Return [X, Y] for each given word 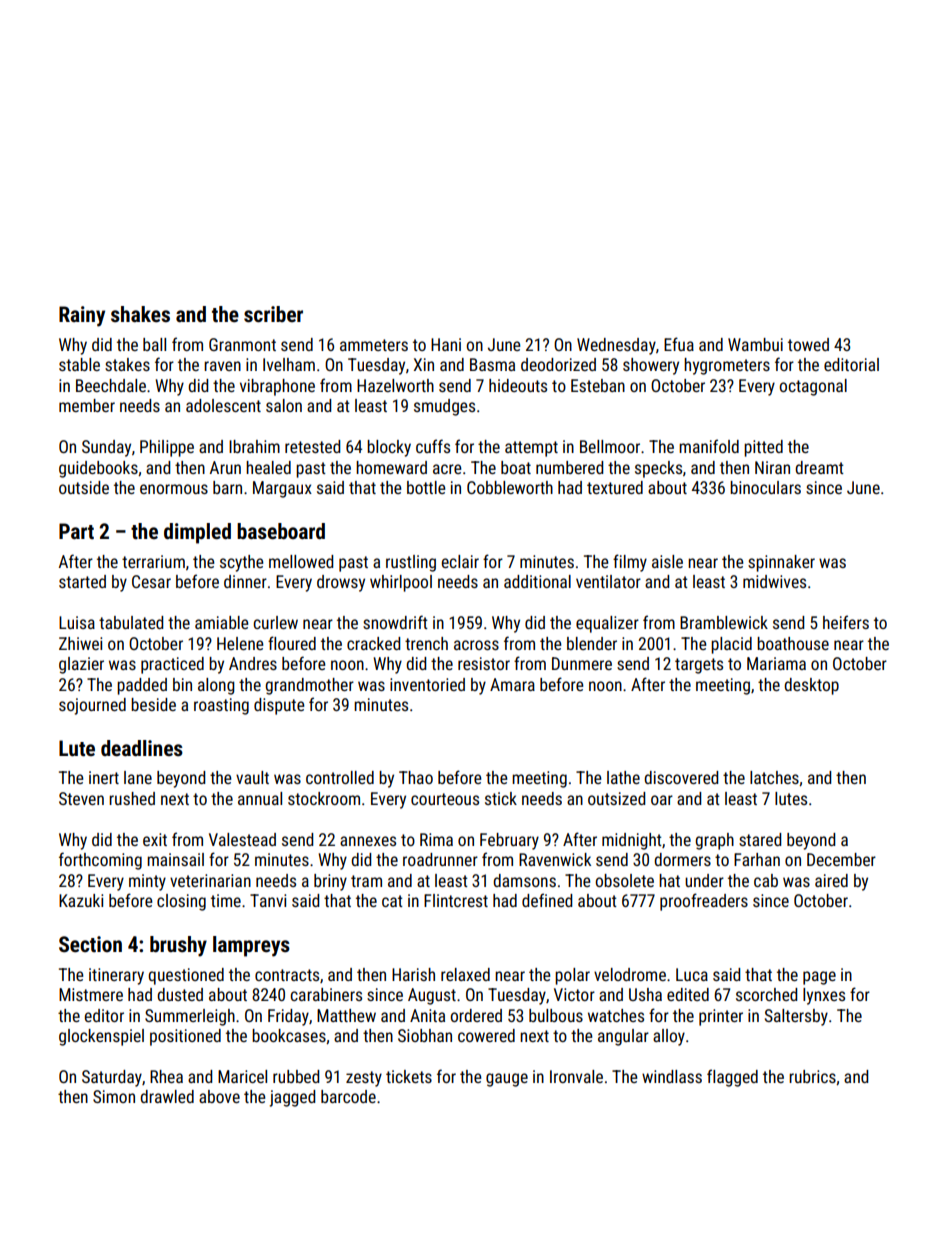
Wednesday [616, 346]
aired [831, 880]
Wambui [755, 344]
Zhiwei [80, 643]
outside [84, 487]
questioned [186, 976]
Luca [692, 974]
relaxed [465, 974]
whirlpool [401, 583]
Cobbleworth [510, 487]
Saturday [112, 1078]
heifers [846, 622]
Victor [574, 994]
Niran [772, 467]
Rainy [82, 316]
